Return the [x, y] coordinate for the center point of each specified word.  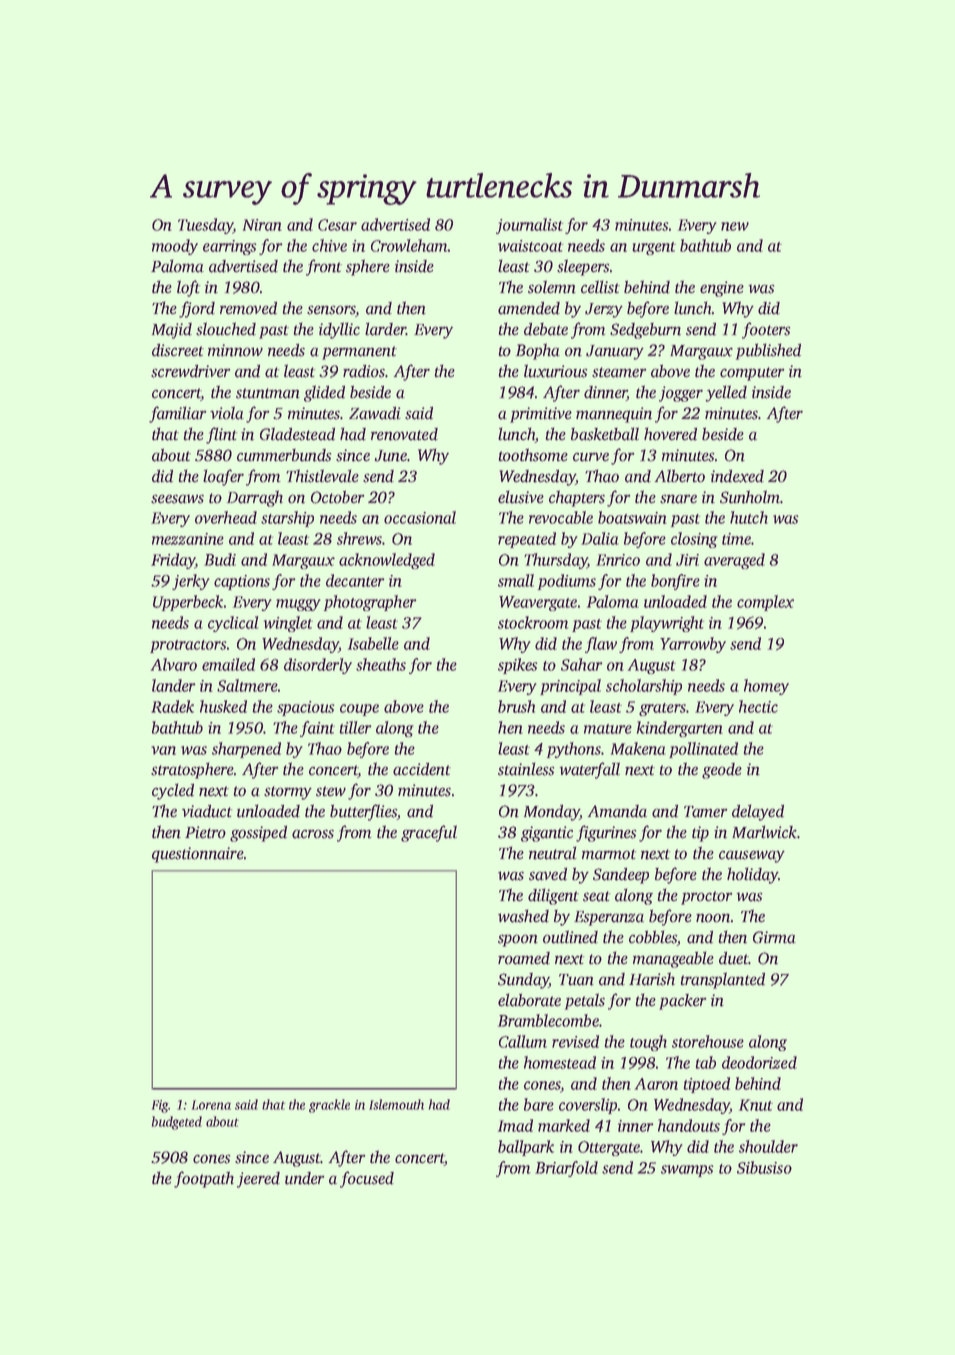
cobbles [653, 938]
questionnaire [197, 855]
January [615, 352]
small [516, 580]
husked [223, 706]
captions [242, 582]
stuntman [268, 393]
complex [765, 603]
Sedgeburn [645, 331]
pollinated [703, 750]
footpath [204, 1179]
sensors [331, 311]
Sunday [523, 981]
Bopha [538, 351]
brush [516, 706]
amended [529, 308]
